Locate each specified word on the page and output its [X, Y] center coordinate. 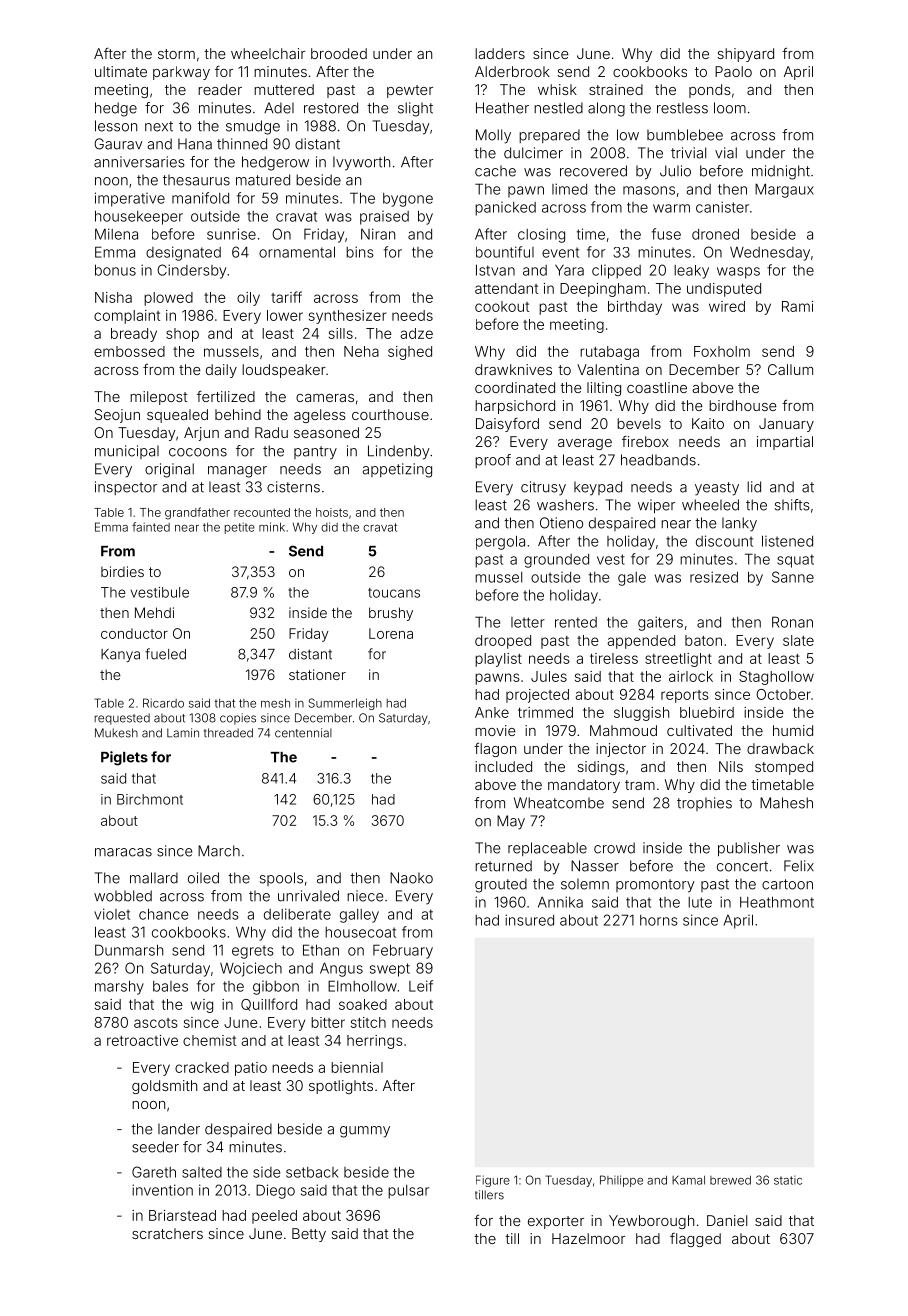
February [403, 951]
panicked [505, 209]
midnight [781, 172]
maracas [123, 852]
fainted [151, 527]
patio [251, 1069]
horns [659, 920]
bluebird [707, 712]
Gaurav [118, 144]
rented [576, 622]
